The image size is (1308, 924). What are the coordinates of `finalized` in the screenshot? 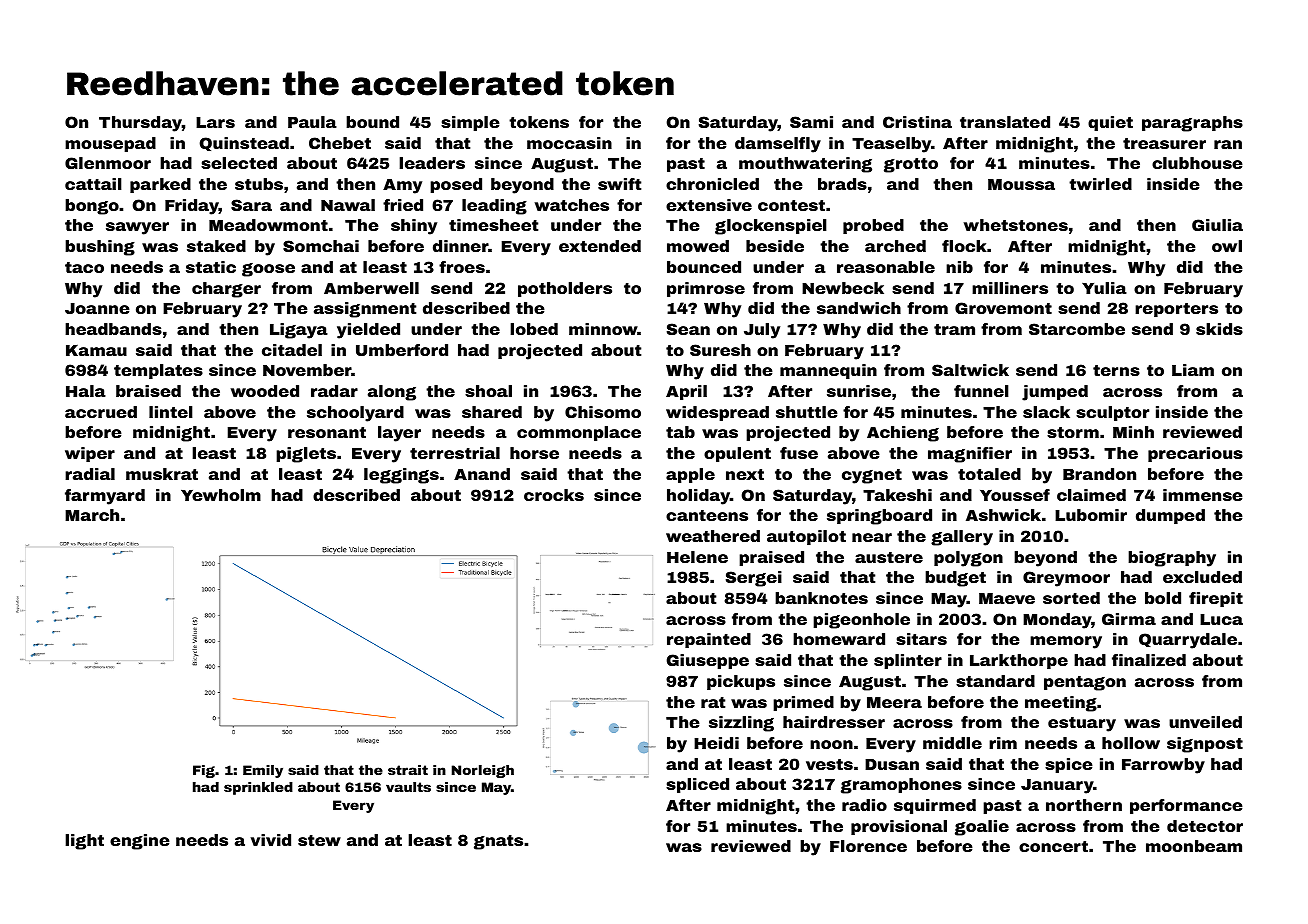 It's located at (1149, 660).
